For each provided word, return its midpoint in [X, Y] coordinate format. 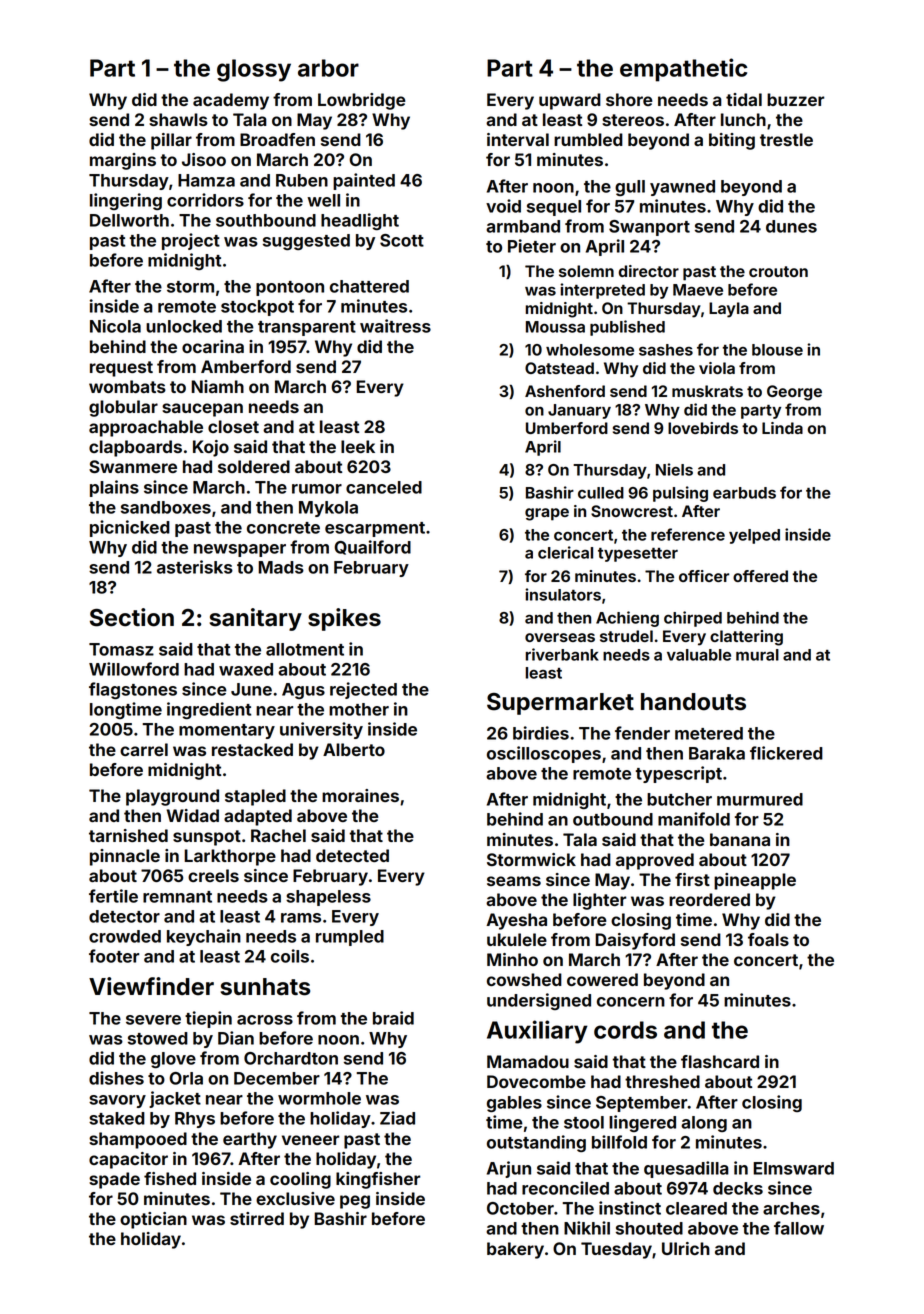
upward [570, 101]
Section [132, 617]
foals [768, 939]
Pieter [532, 246]
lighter [599, 901]
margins [123, 161]
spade [114, 1180]
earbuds [744, 493]
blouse [777, 350]
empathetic [683, 70]
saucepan [202, 410]
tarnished [128, 835]
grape [547, 514]
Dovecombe [536, 1081]
